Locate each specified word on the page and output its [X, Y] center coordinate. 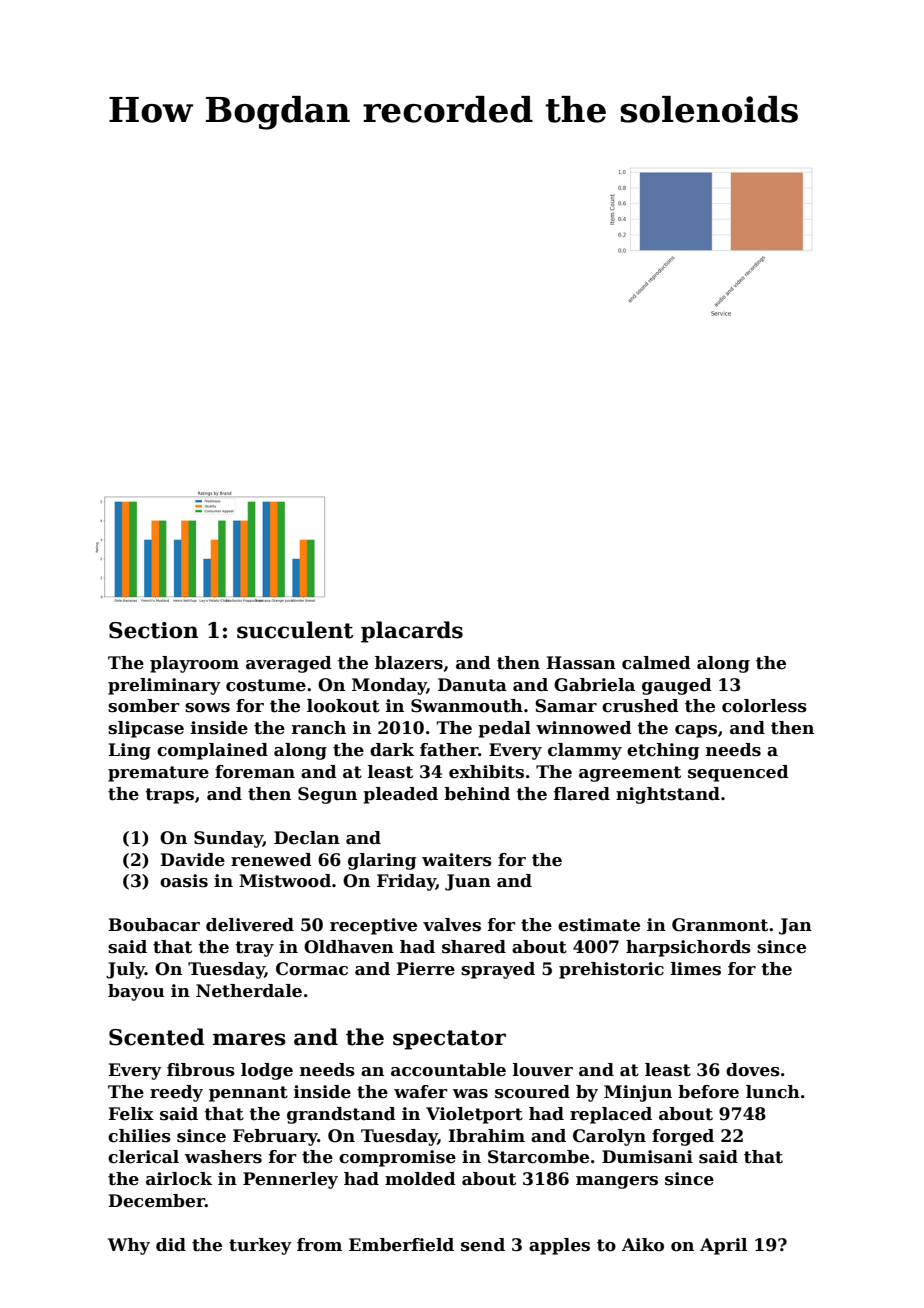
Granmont [720, 925]
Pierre [425, 969]
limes [696, 969]
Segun [327, 795]
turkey [260, 1246]
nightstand [668, 795]
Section [153, 630]
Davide [192, 860]
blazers [409, 663]
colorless [764, 706]
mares [249, 1039]
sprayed [498, 970]
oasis [184, 881]
